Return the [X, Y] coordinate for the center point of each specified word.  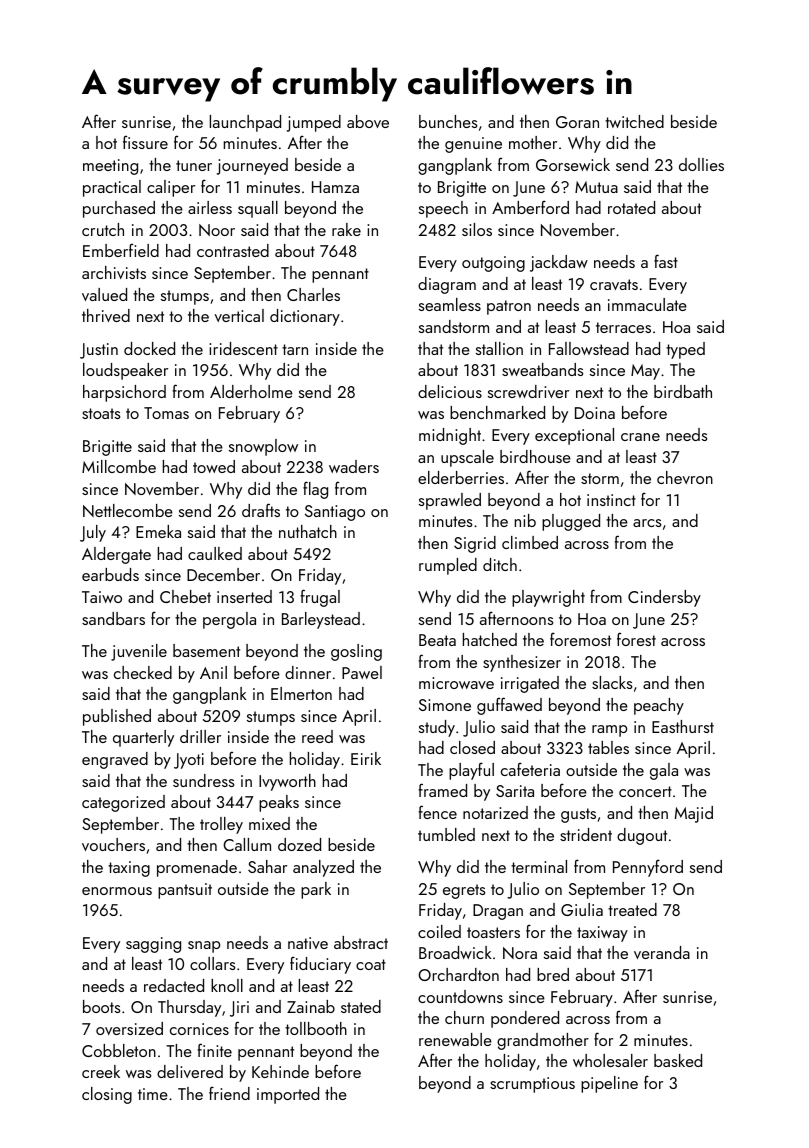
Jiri [239, 1009]
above [368, 121]
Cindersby [664, 598]
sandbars [113, 618]
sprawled [450, 501]
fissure [145, 142]
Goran [577, 122]
